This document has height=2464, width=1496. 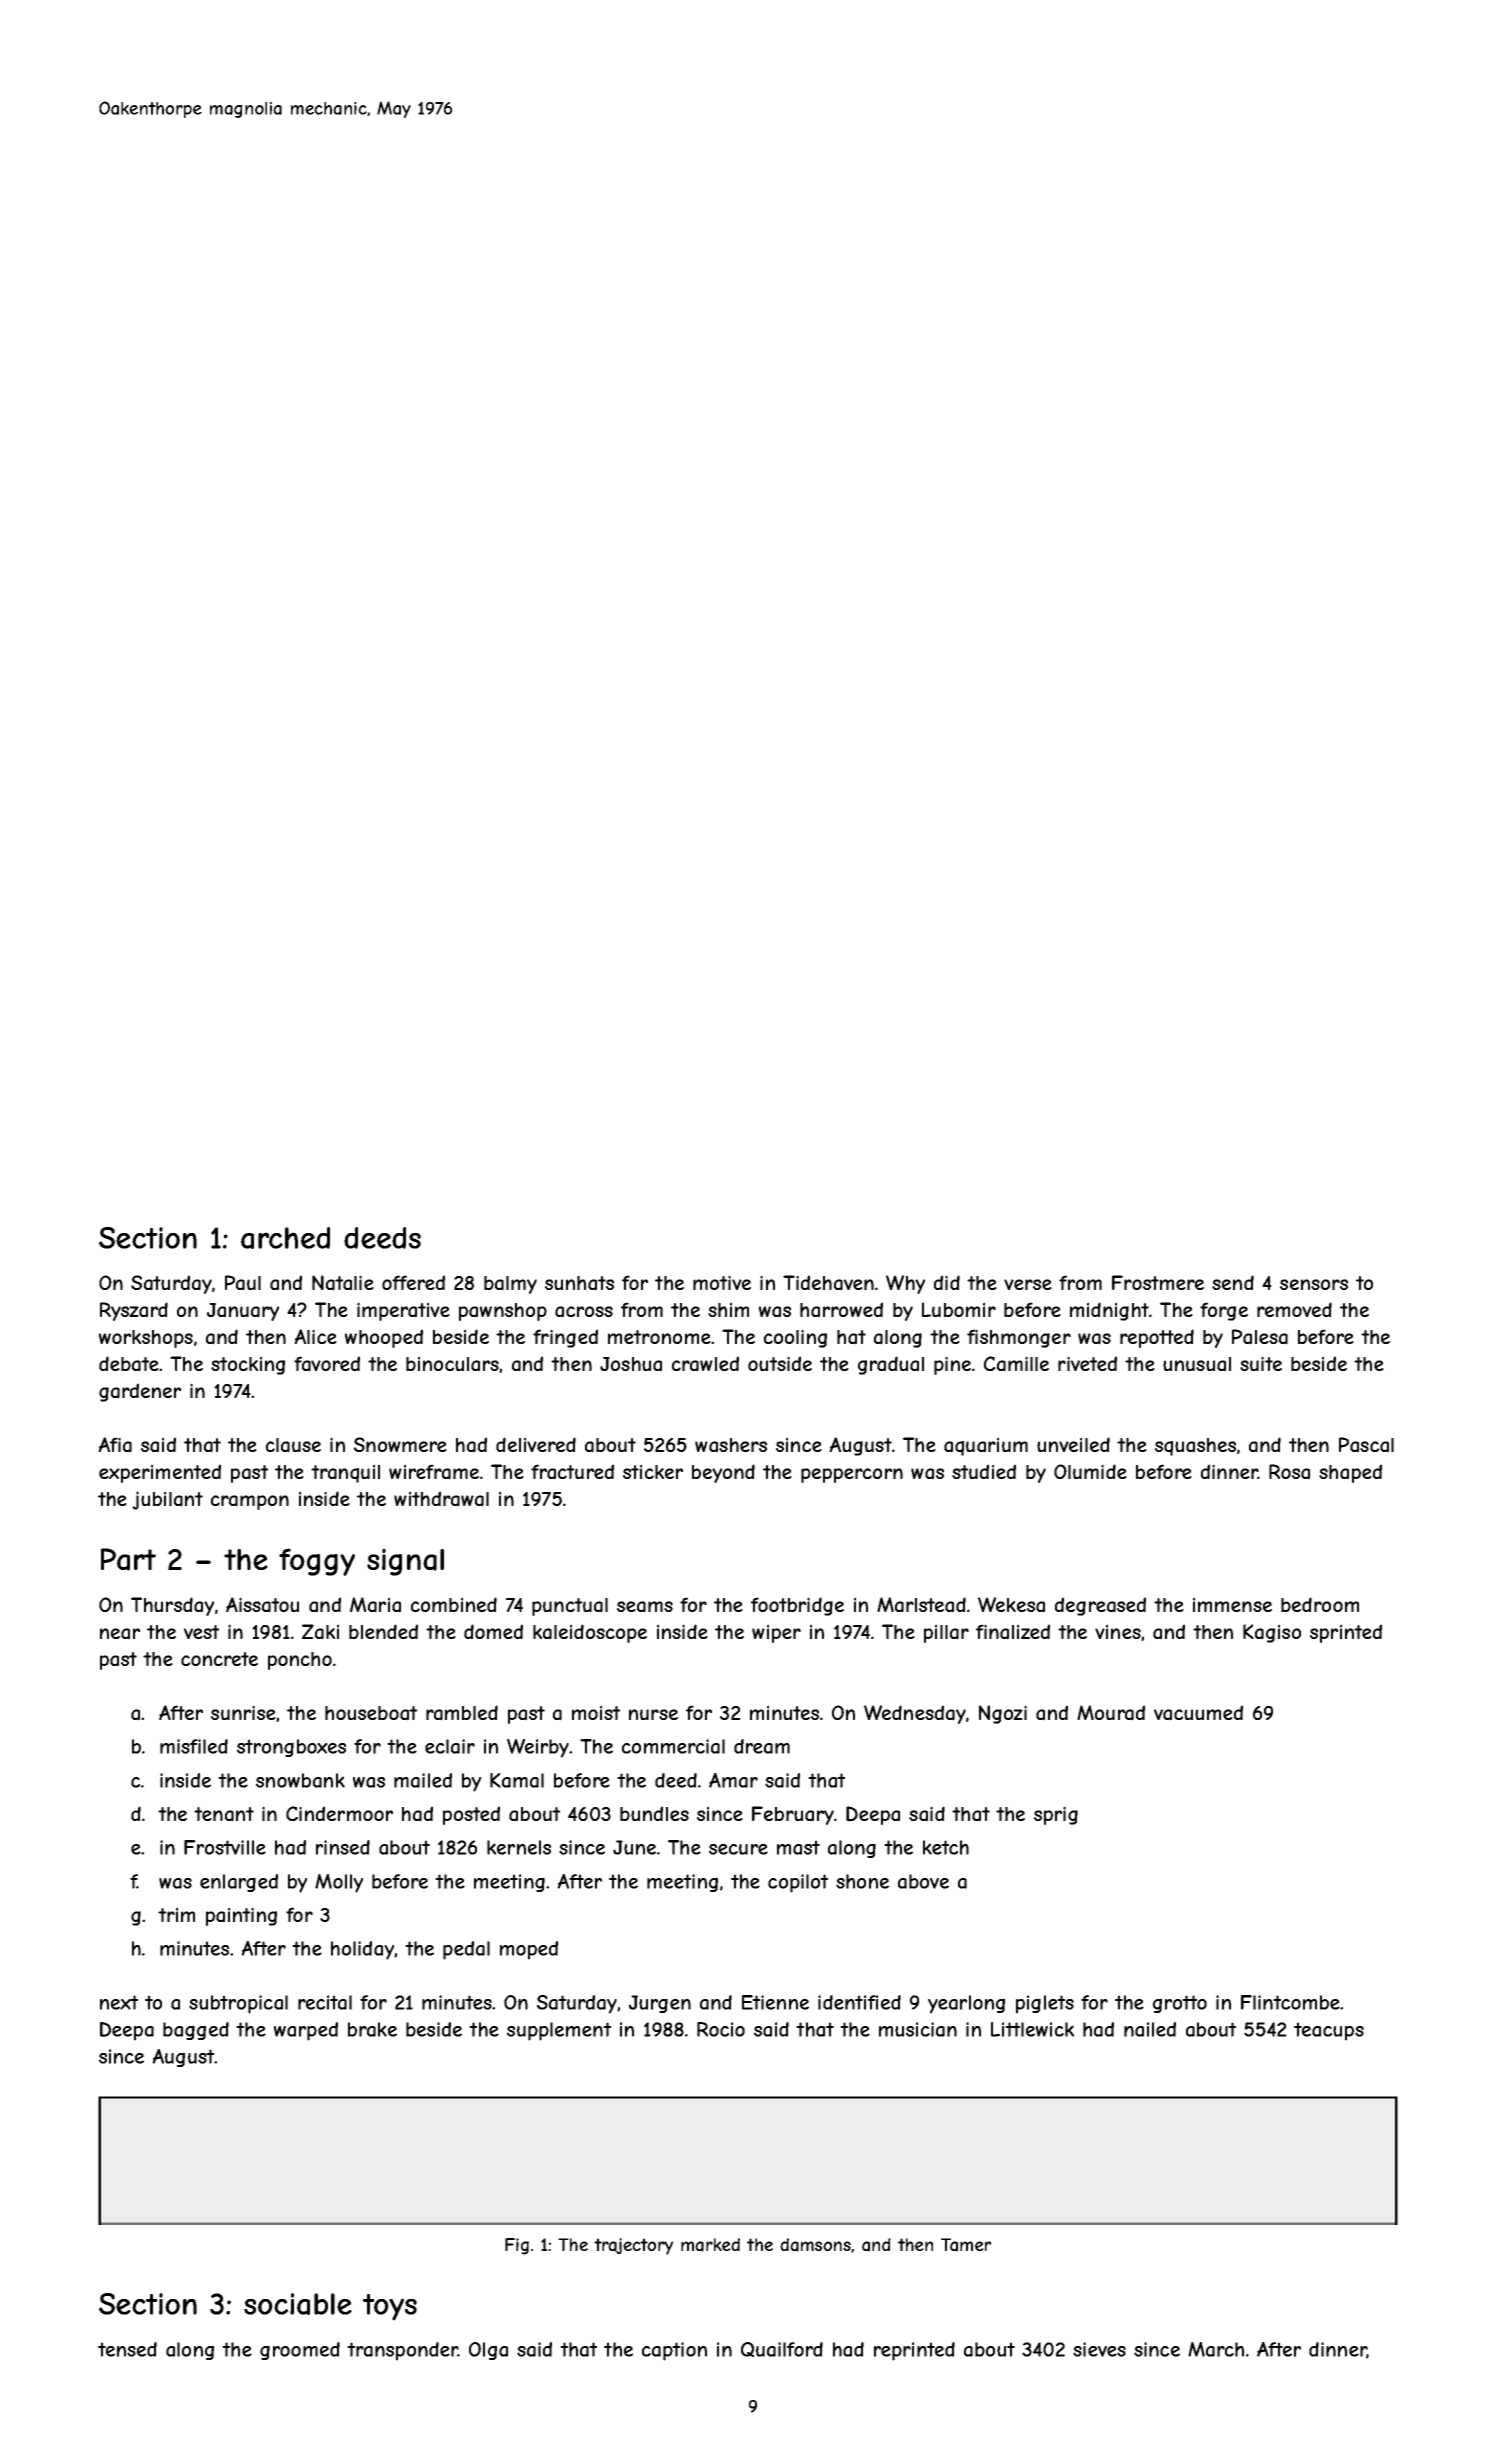 I want to click on warped, so click(x=306, y=2031).
